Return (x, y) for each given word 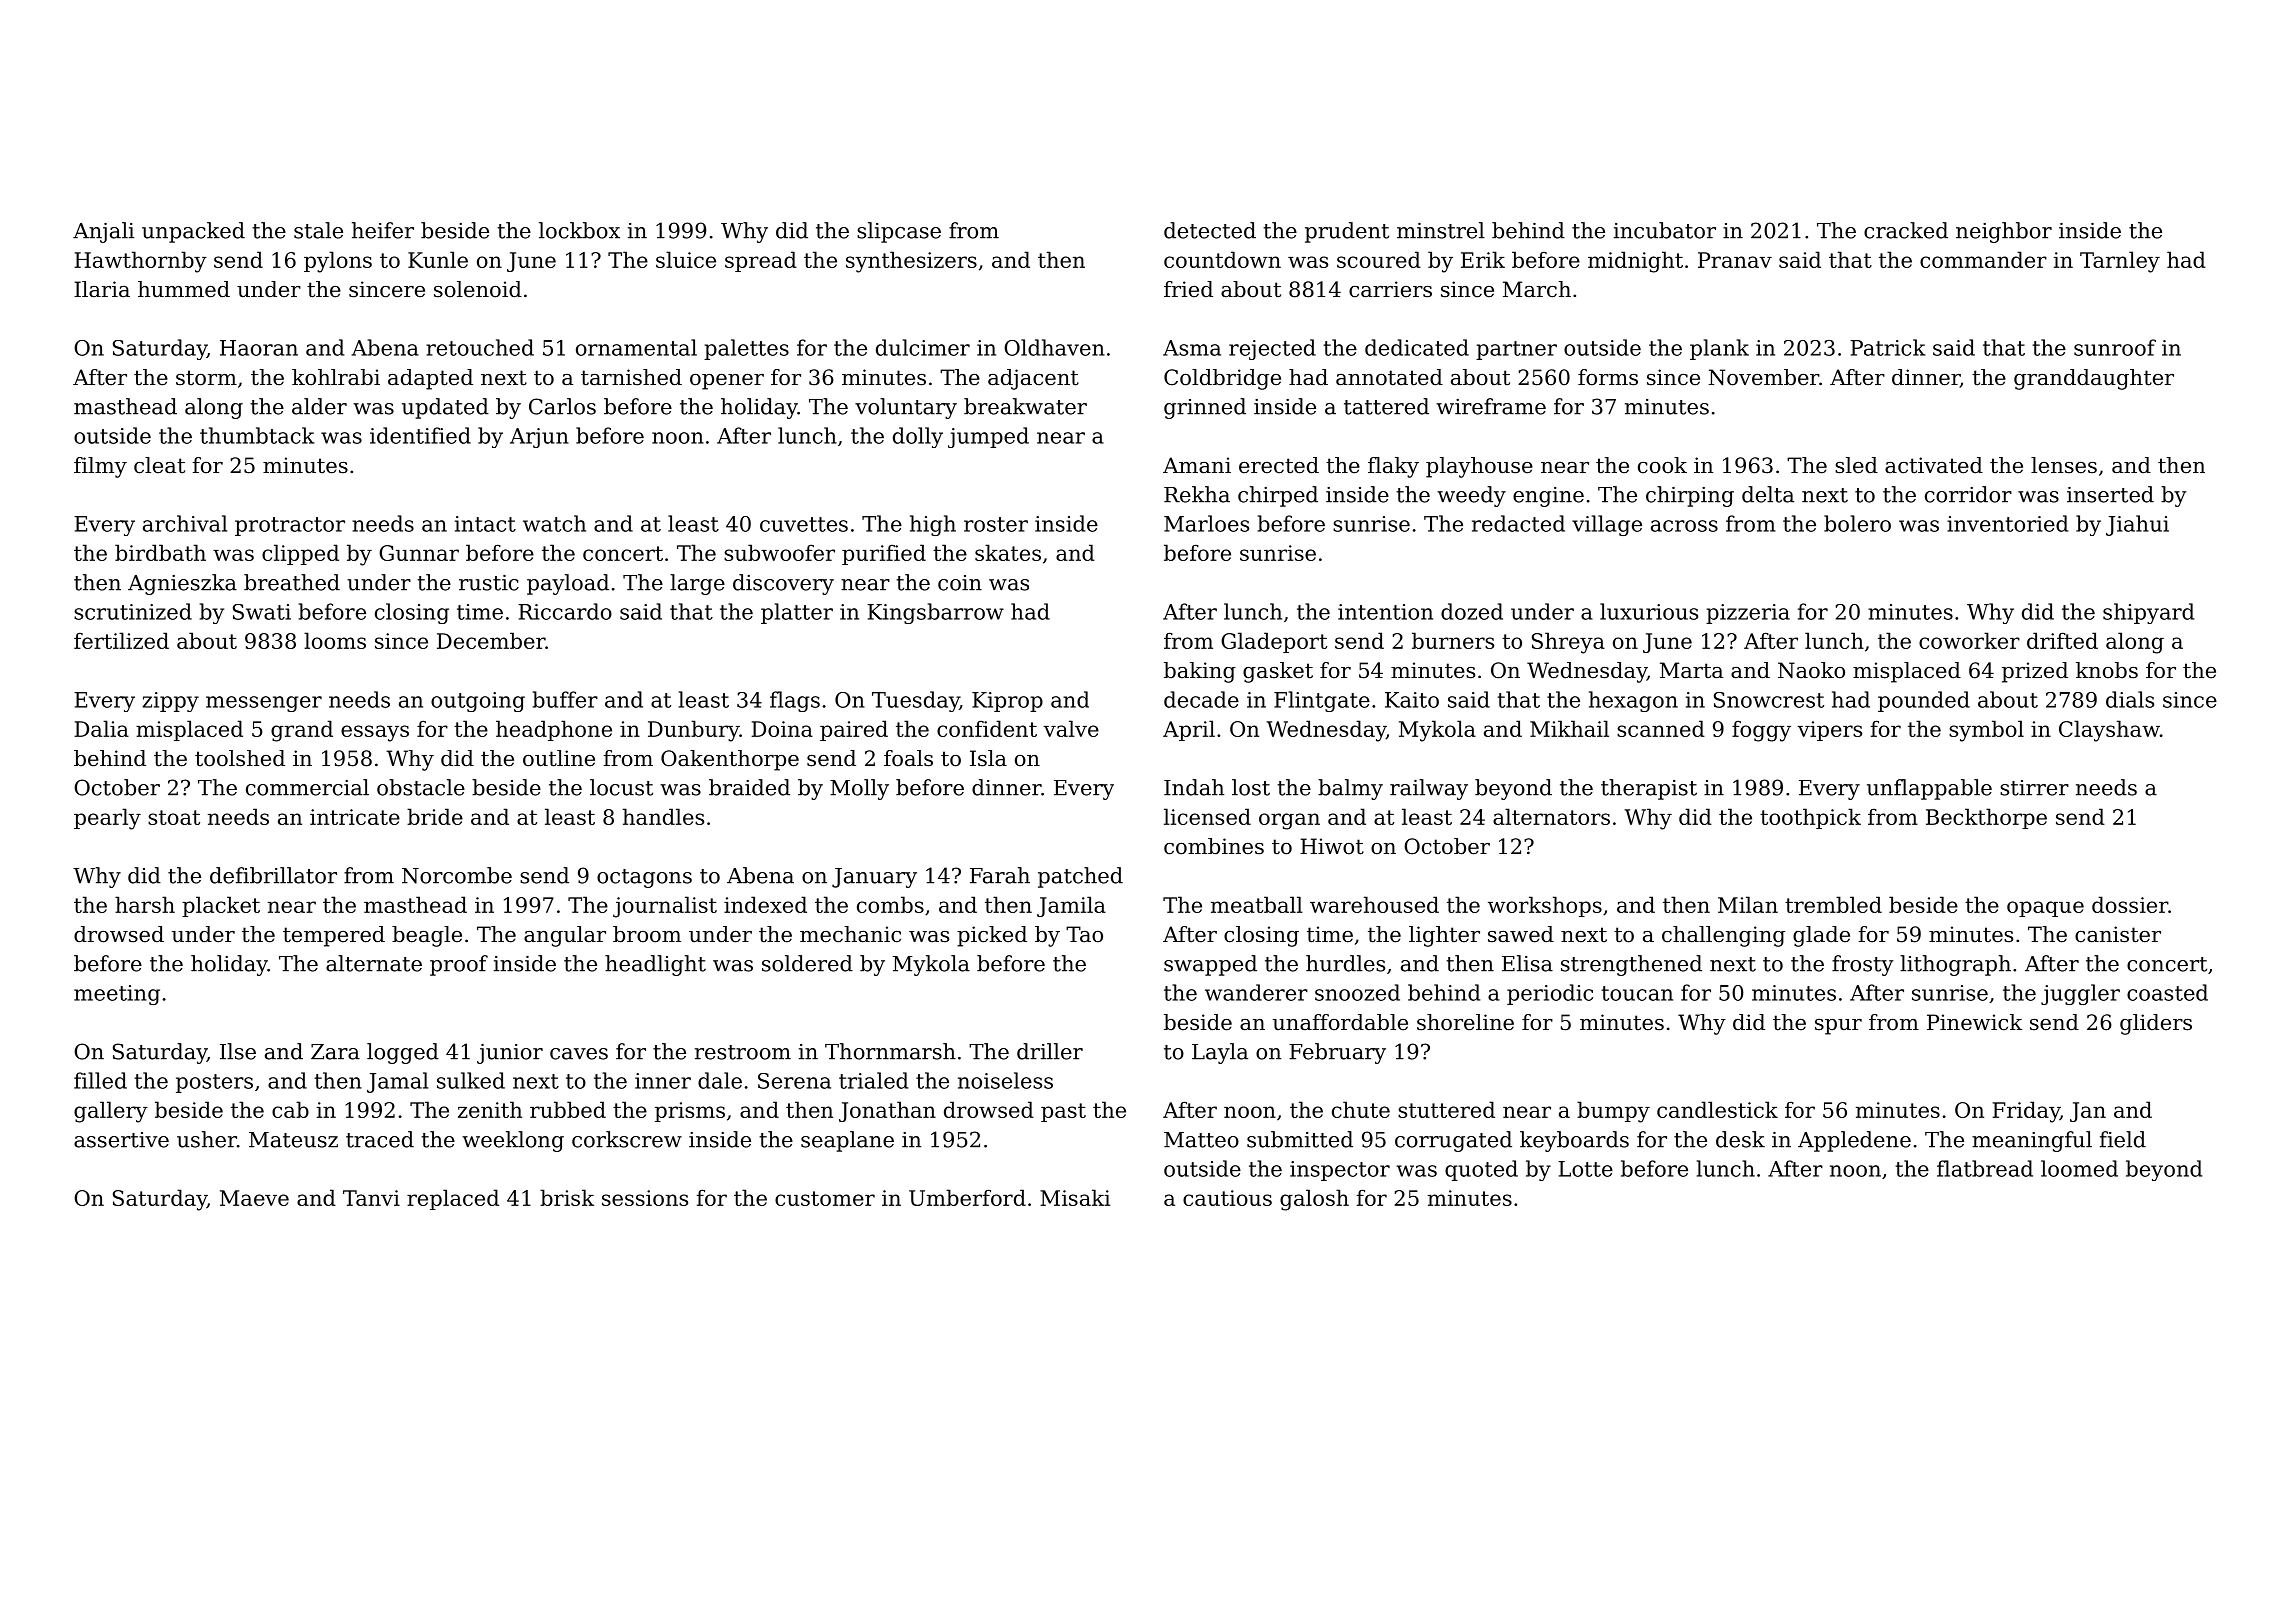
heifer (383, 230)
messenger (264, 704)
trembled (1833, 904)
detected (1210, 230)
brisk (567, 1197)
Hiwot (1332, 846)
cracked (1906, 230)
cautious (1227, 1198)
